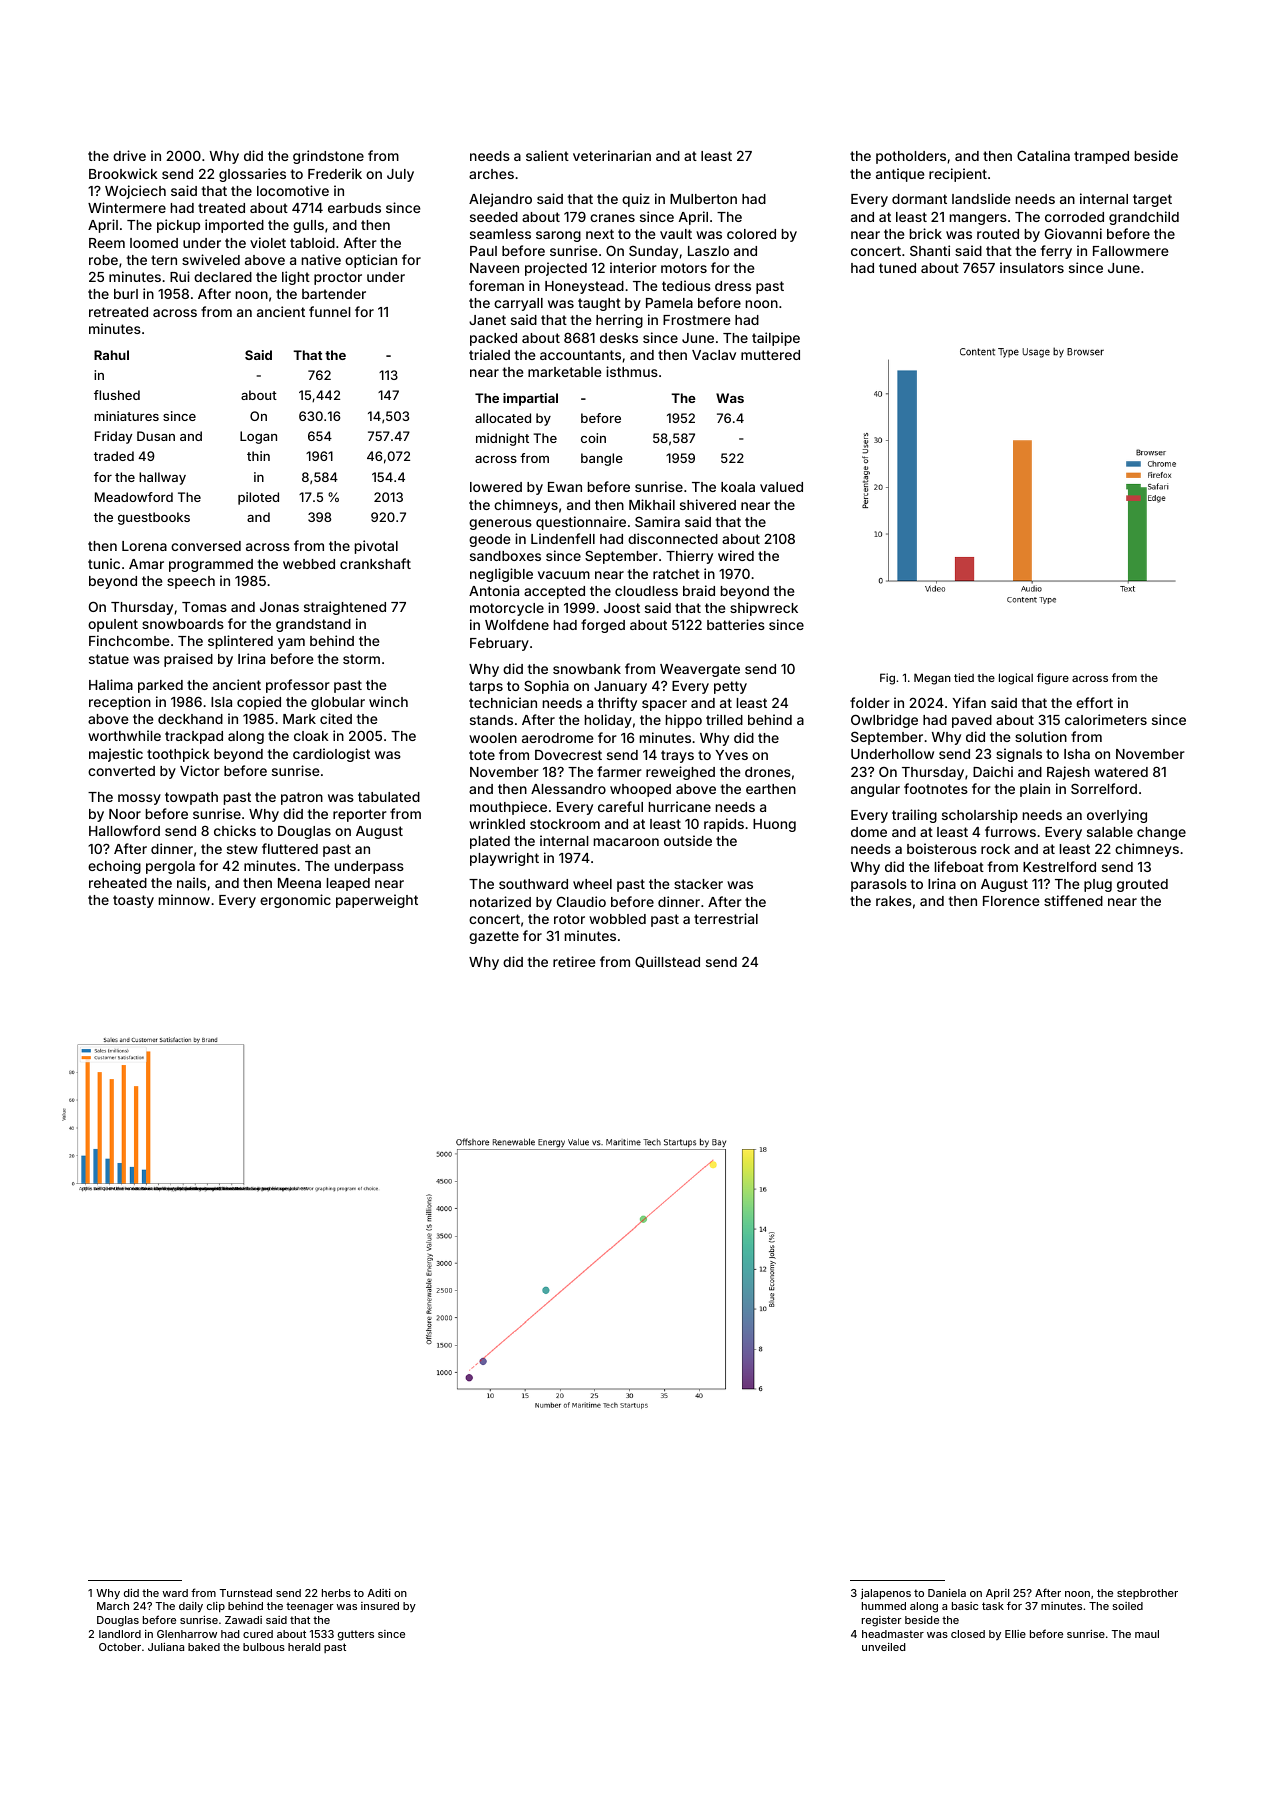  What do you see at coordinates (730, 687) in the screenshot?
I see `petty` at bounding box center [730, 687].
